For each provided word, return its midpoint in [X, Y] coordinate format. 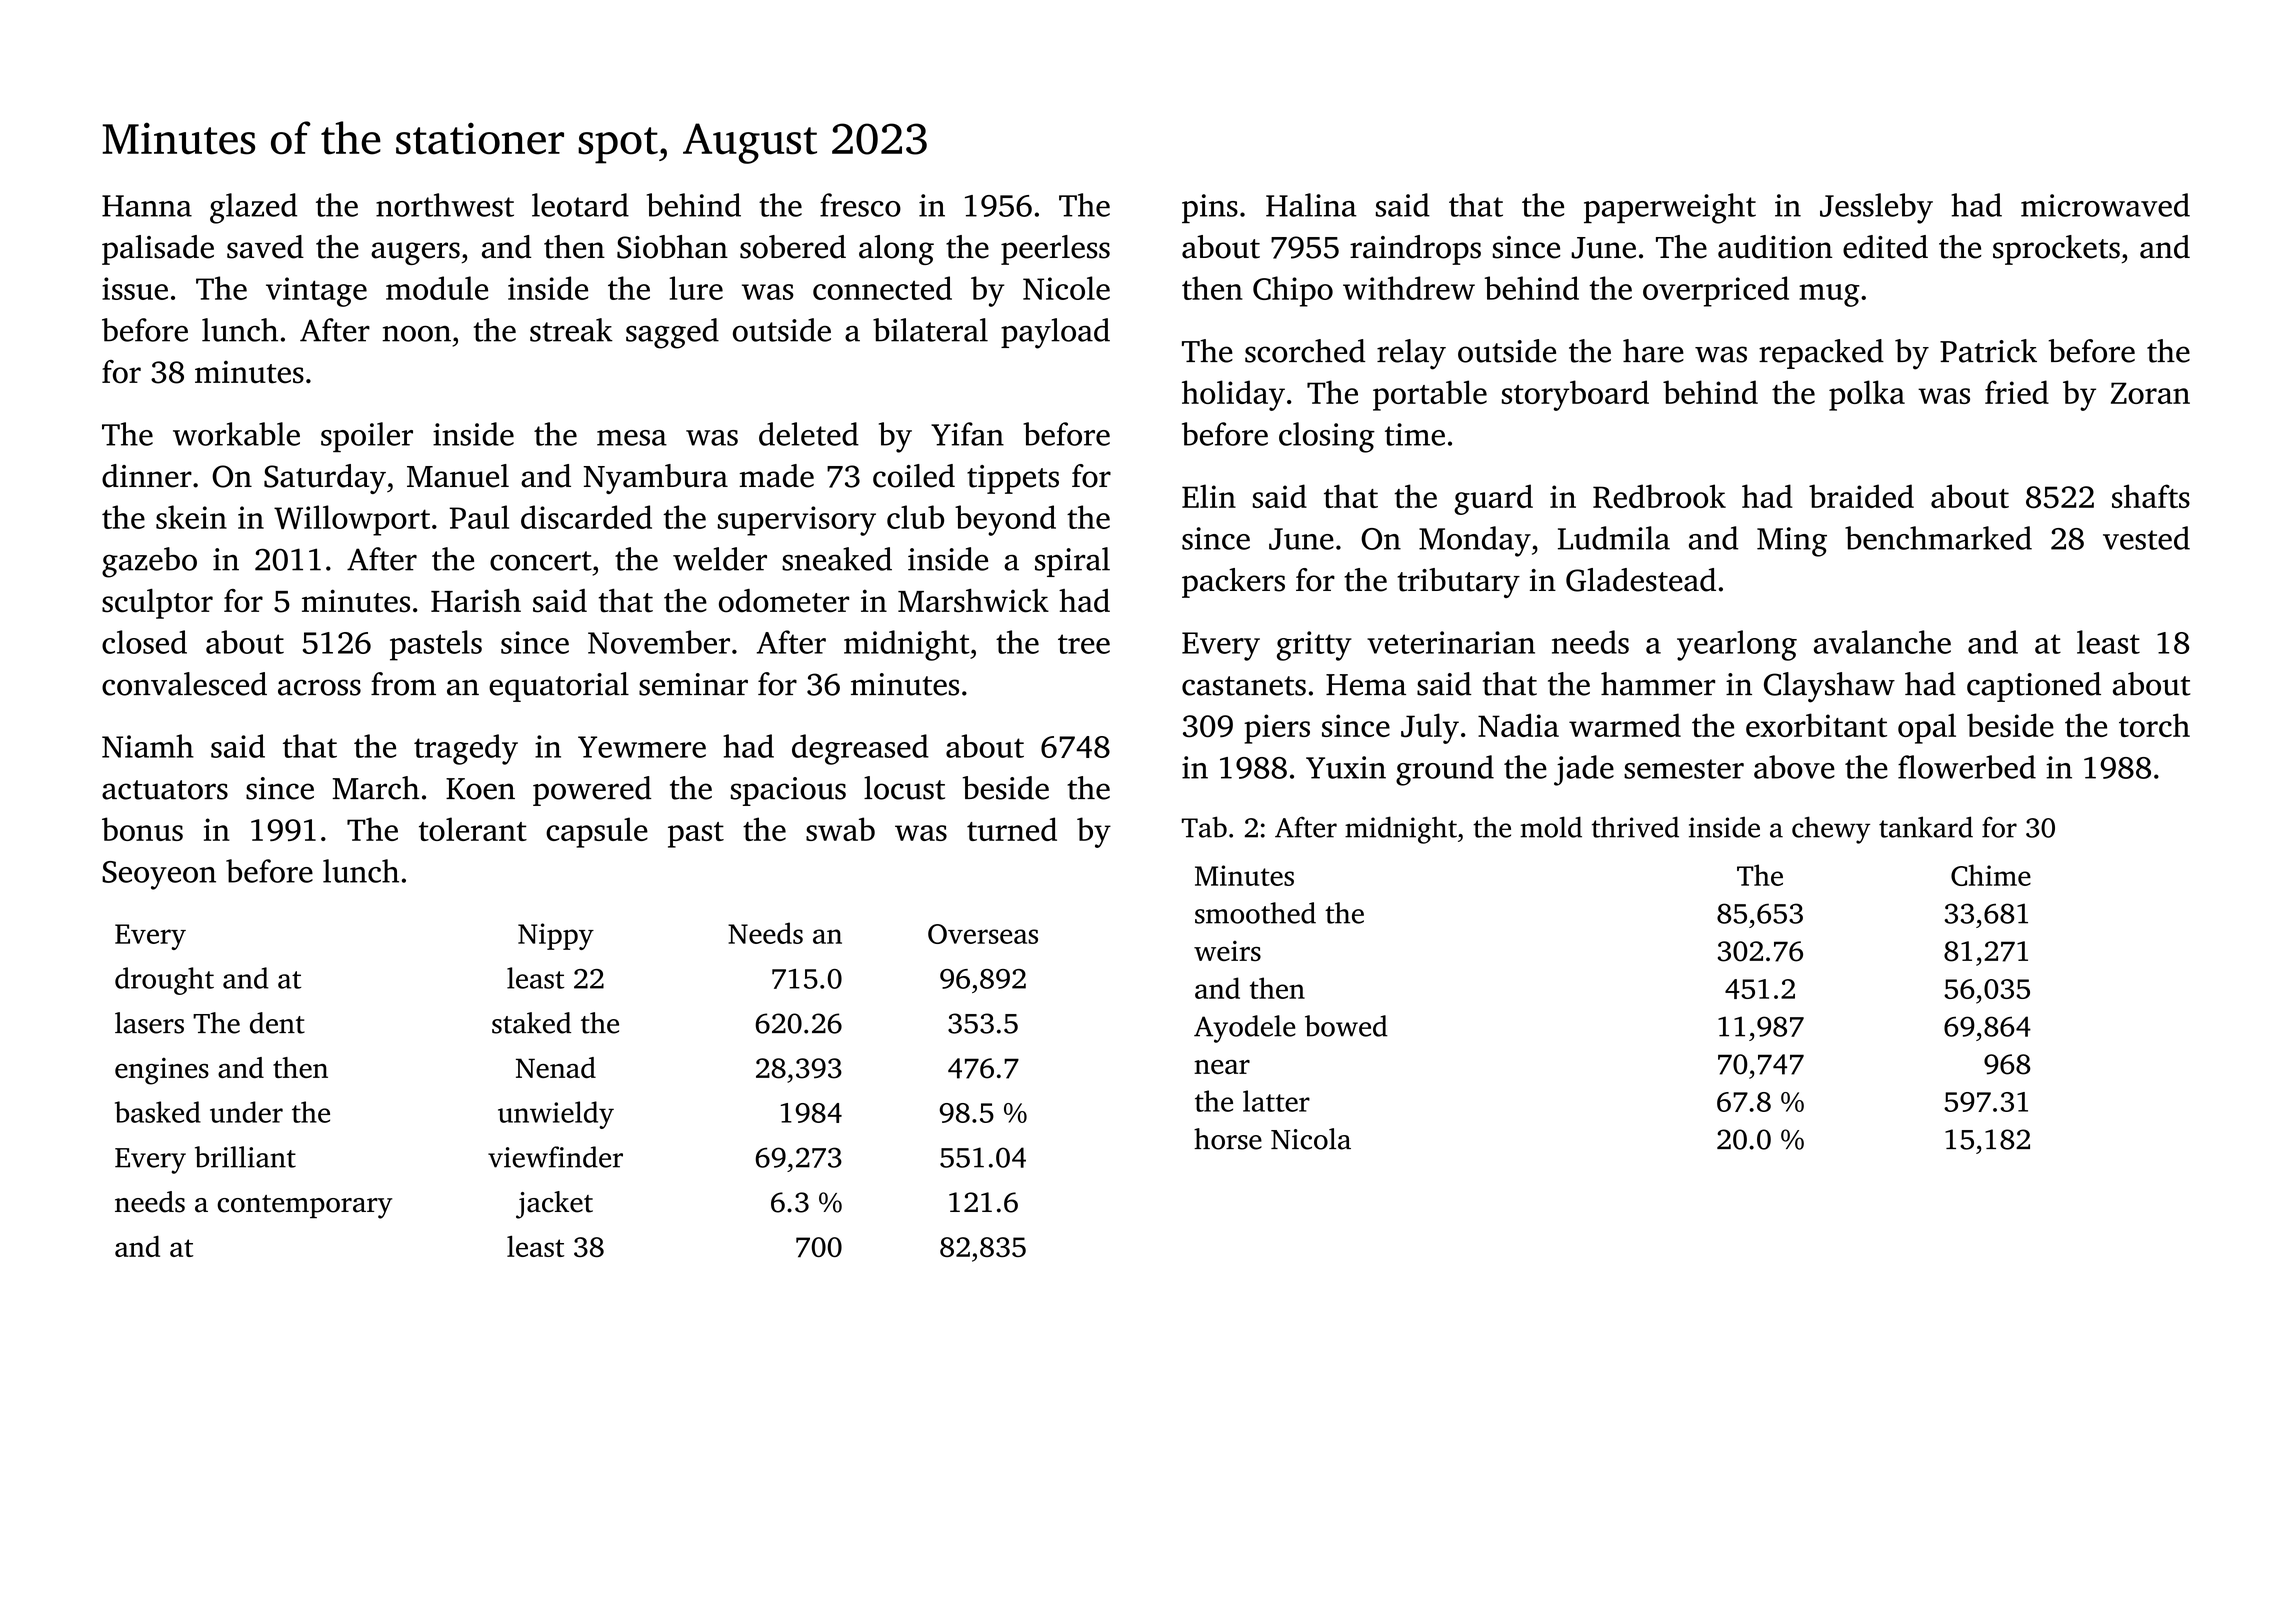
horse [1228, 1139]
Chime [1991, 875]
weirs [1227, 951]
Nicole [1066, 288]
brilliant [245, 1157]
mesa [632, 438]
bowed [1346, 1026]
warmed [1625, 725]
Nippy [556, 936]
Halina [1311, 205]
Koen [480, 789]
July [1430, 728]
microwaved [2105, 205]
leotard [580, 205]
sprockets [2056, 250]
